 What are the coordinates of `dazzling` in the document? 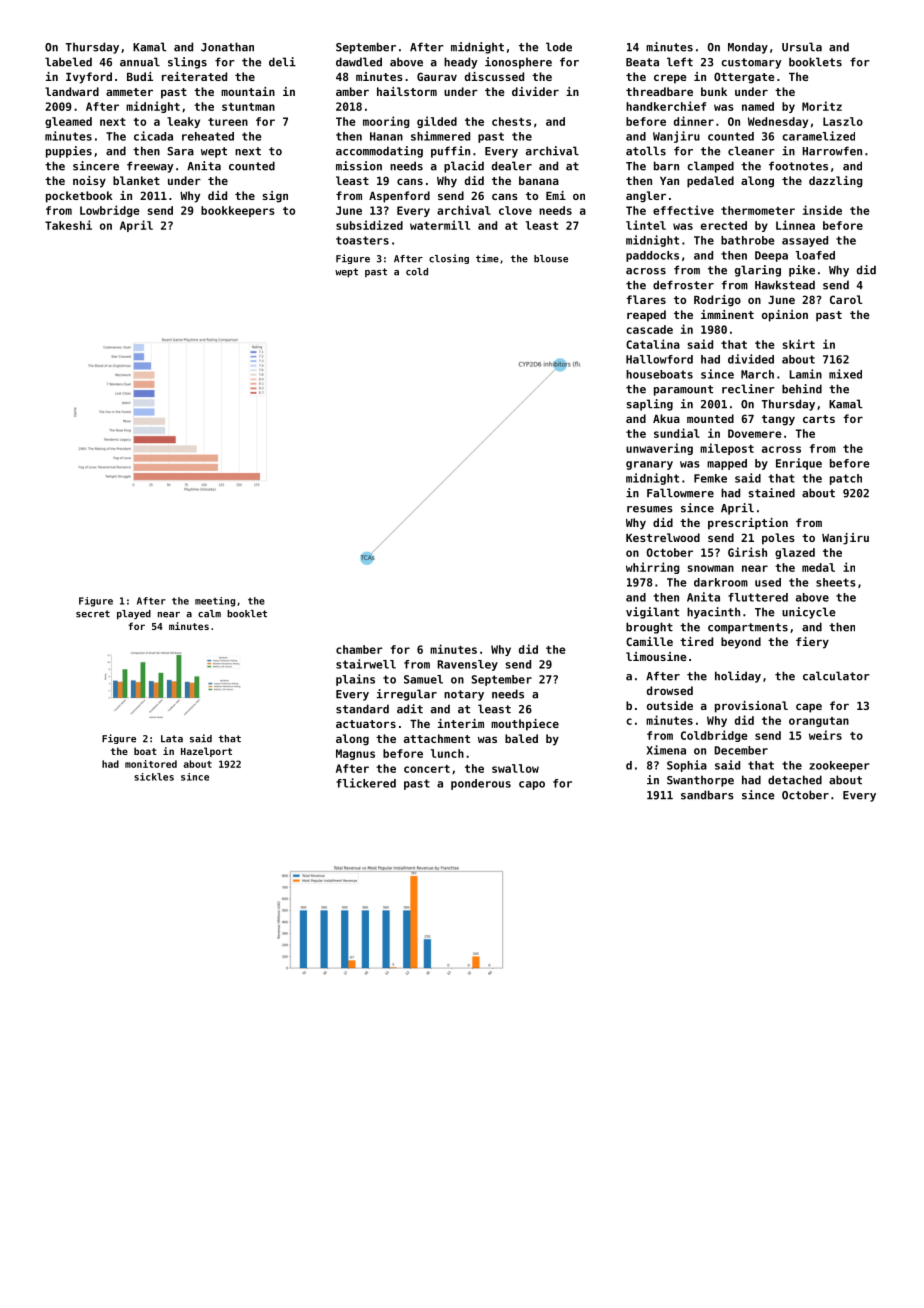 It's located at (836, 182).
